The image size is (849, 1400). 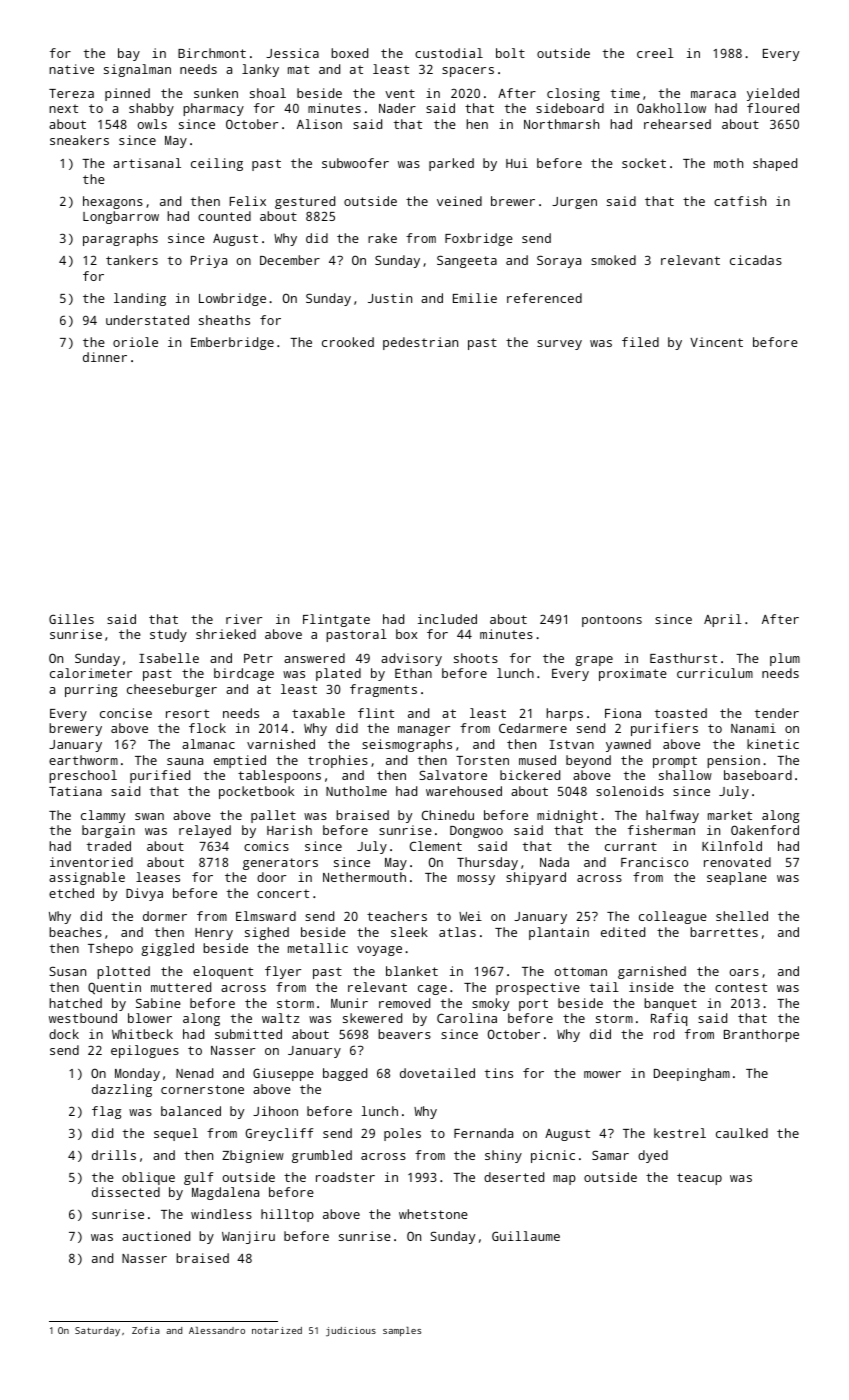 What do you see at coordinates (612, 621) in the screenshot?
I see `pontoons` at bounding box center [612, 621].
